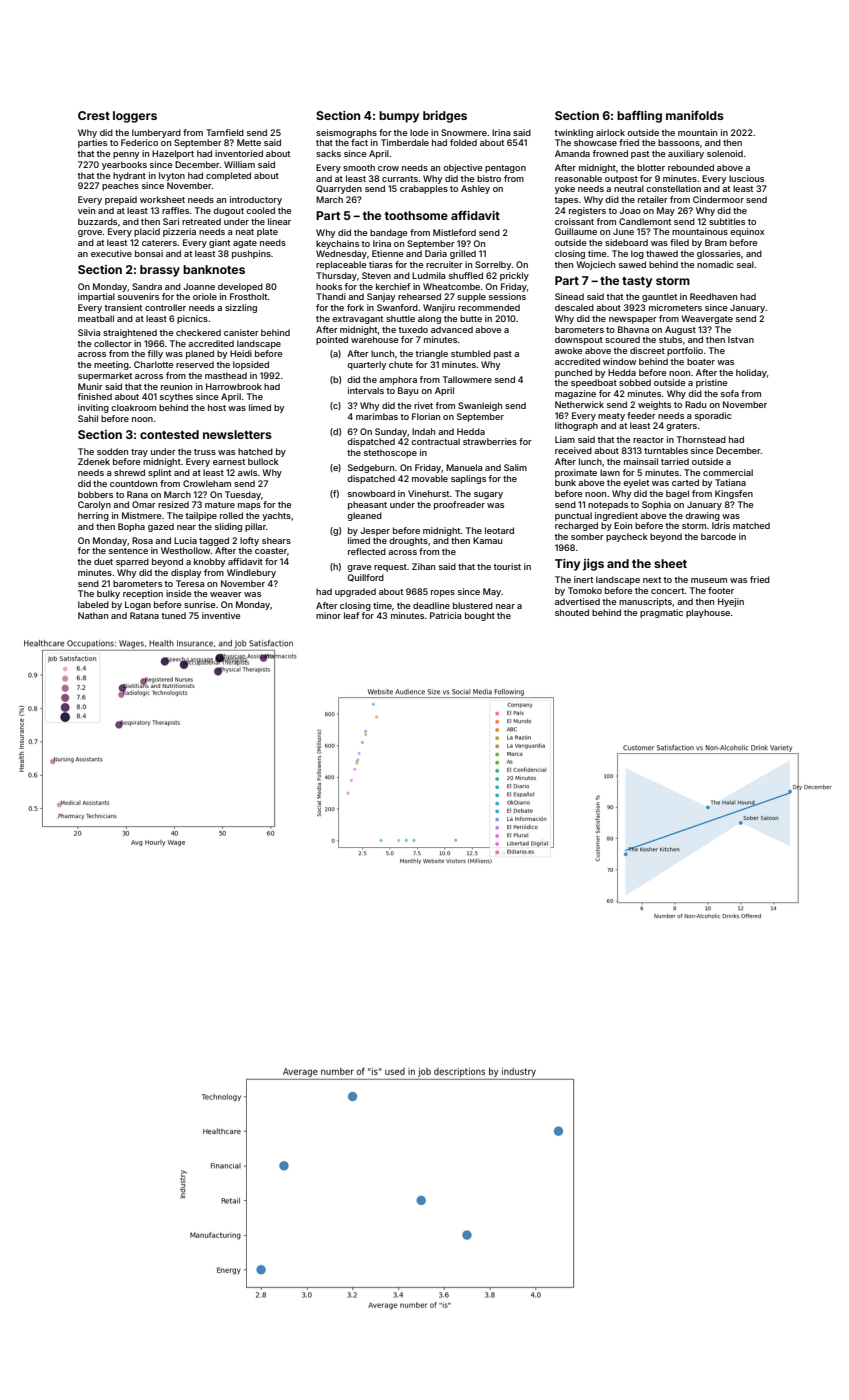 The image size is (849, 1400). Describe the element at coordinates (695, 115) in the image. I see `manifolds` at that location.
